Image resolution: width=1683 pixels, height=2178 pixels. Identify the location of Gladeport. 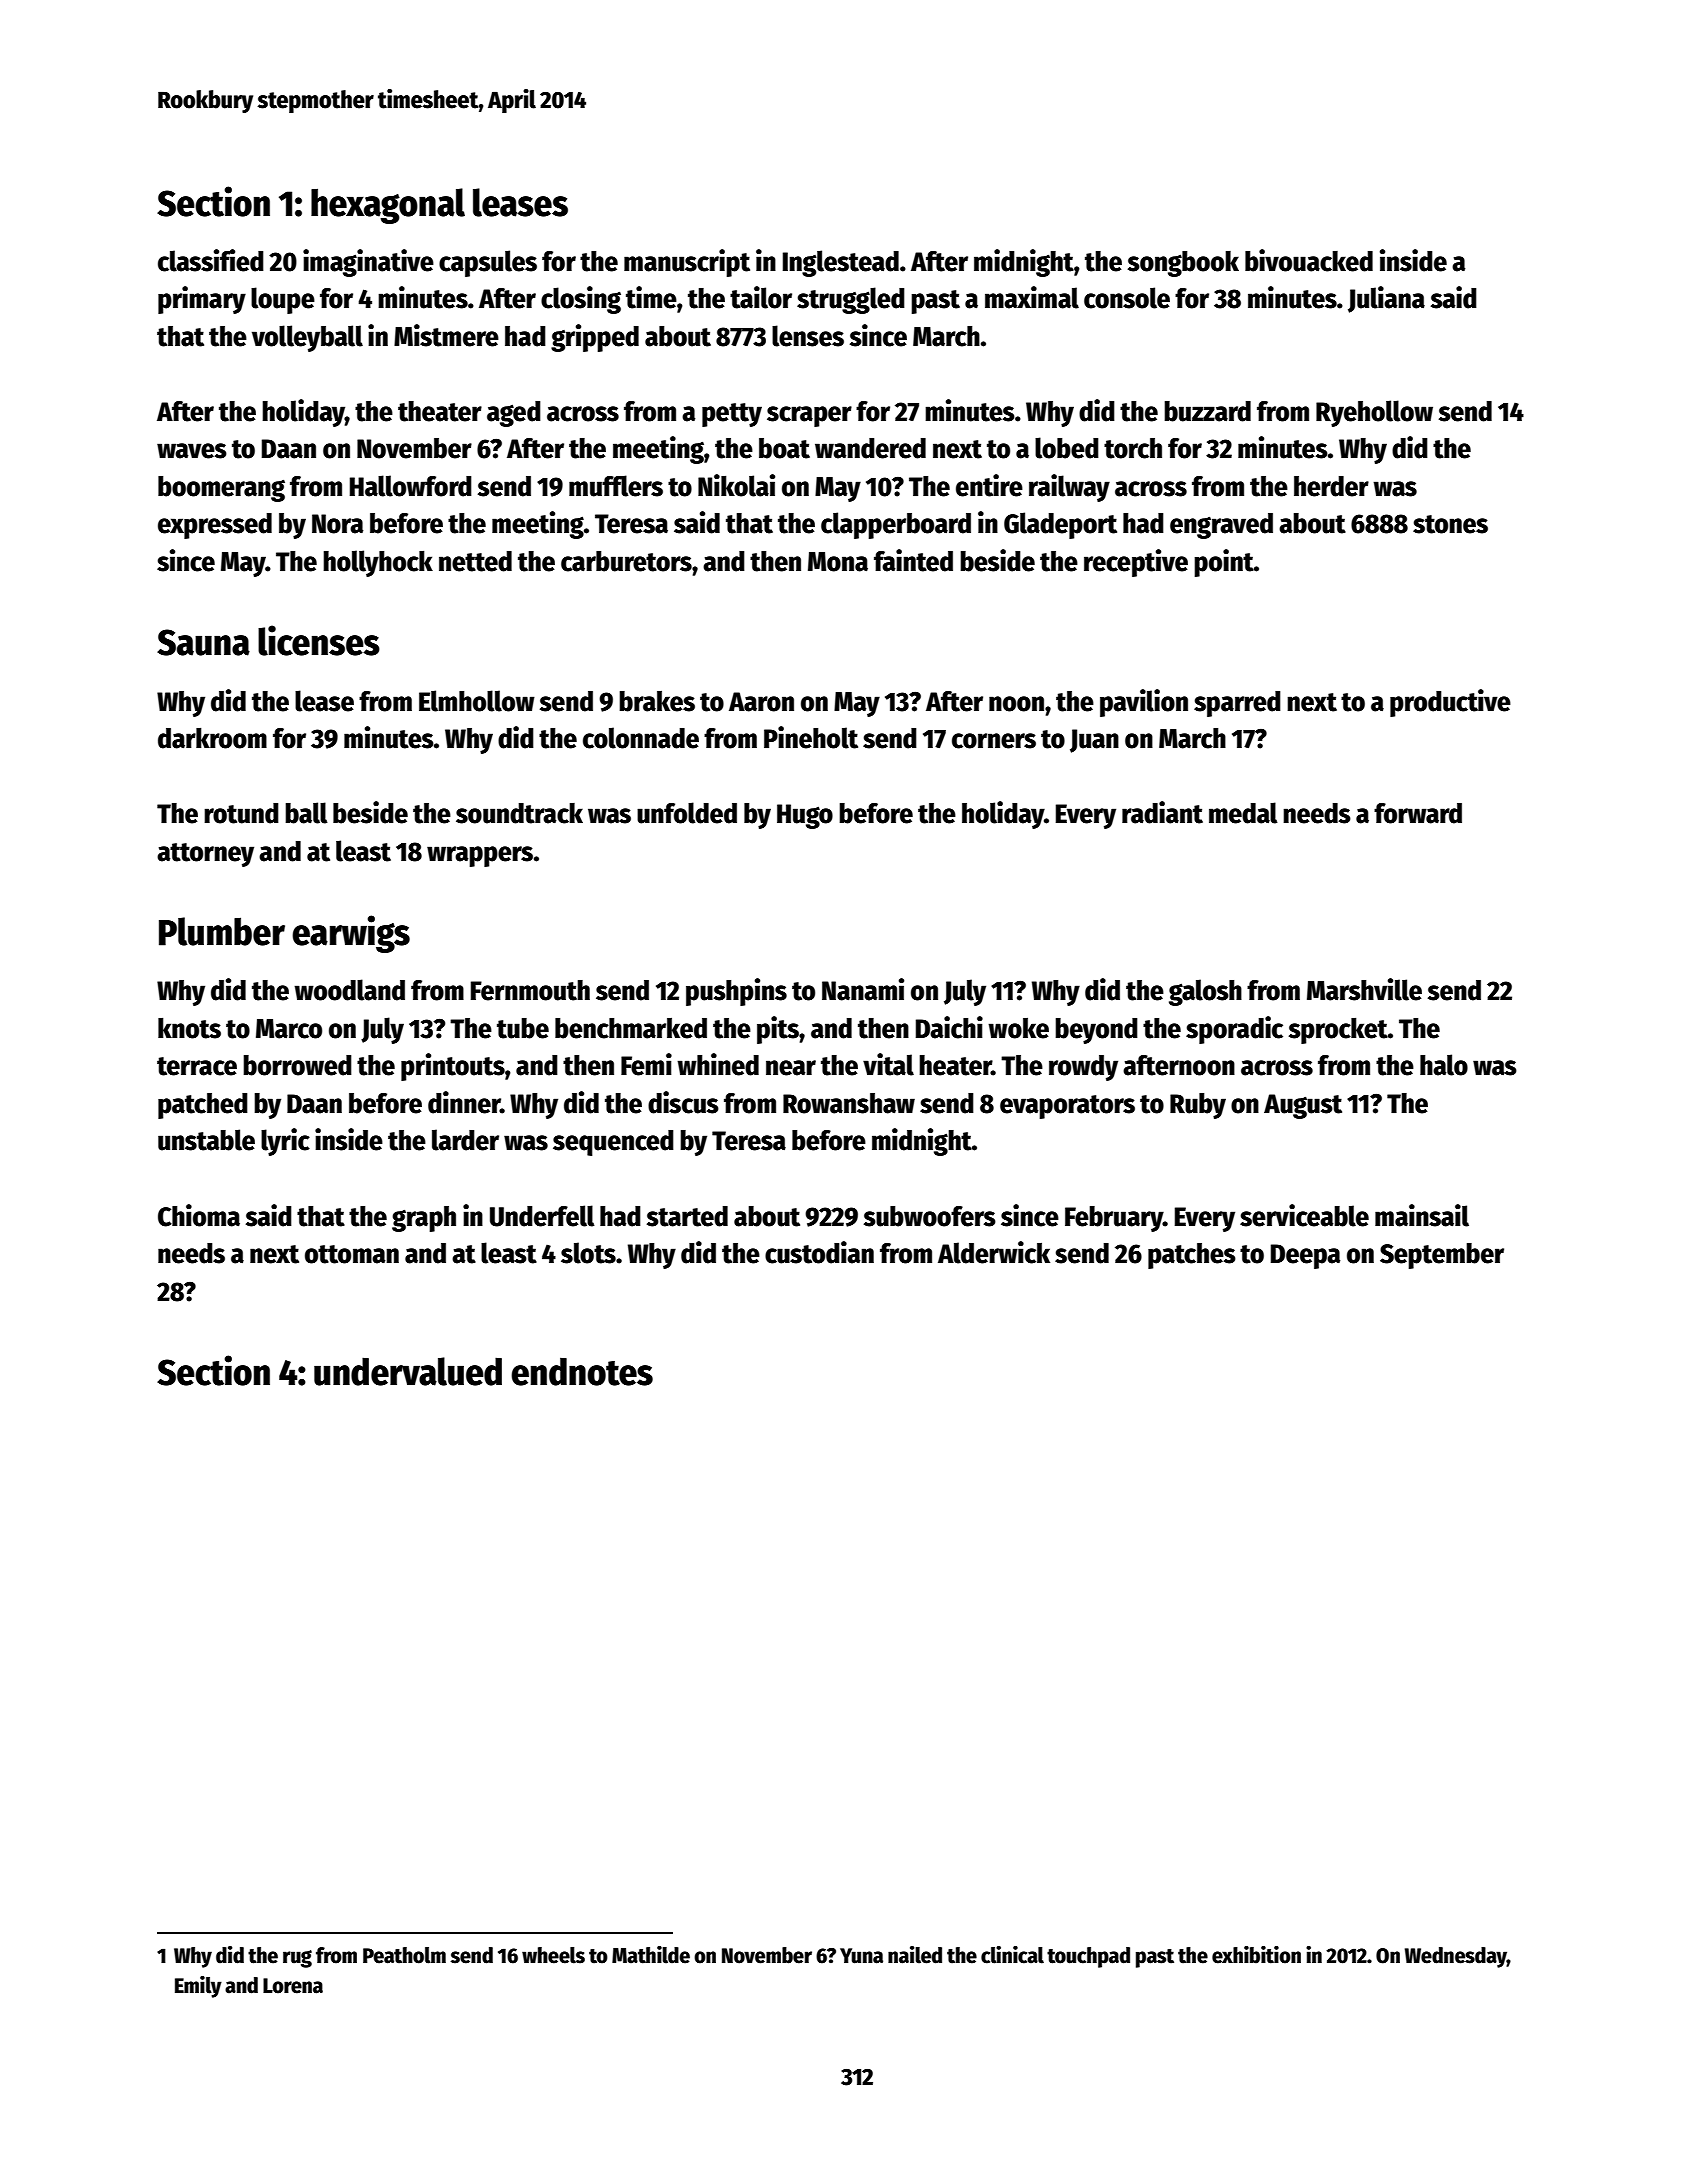
(1060, 525).
